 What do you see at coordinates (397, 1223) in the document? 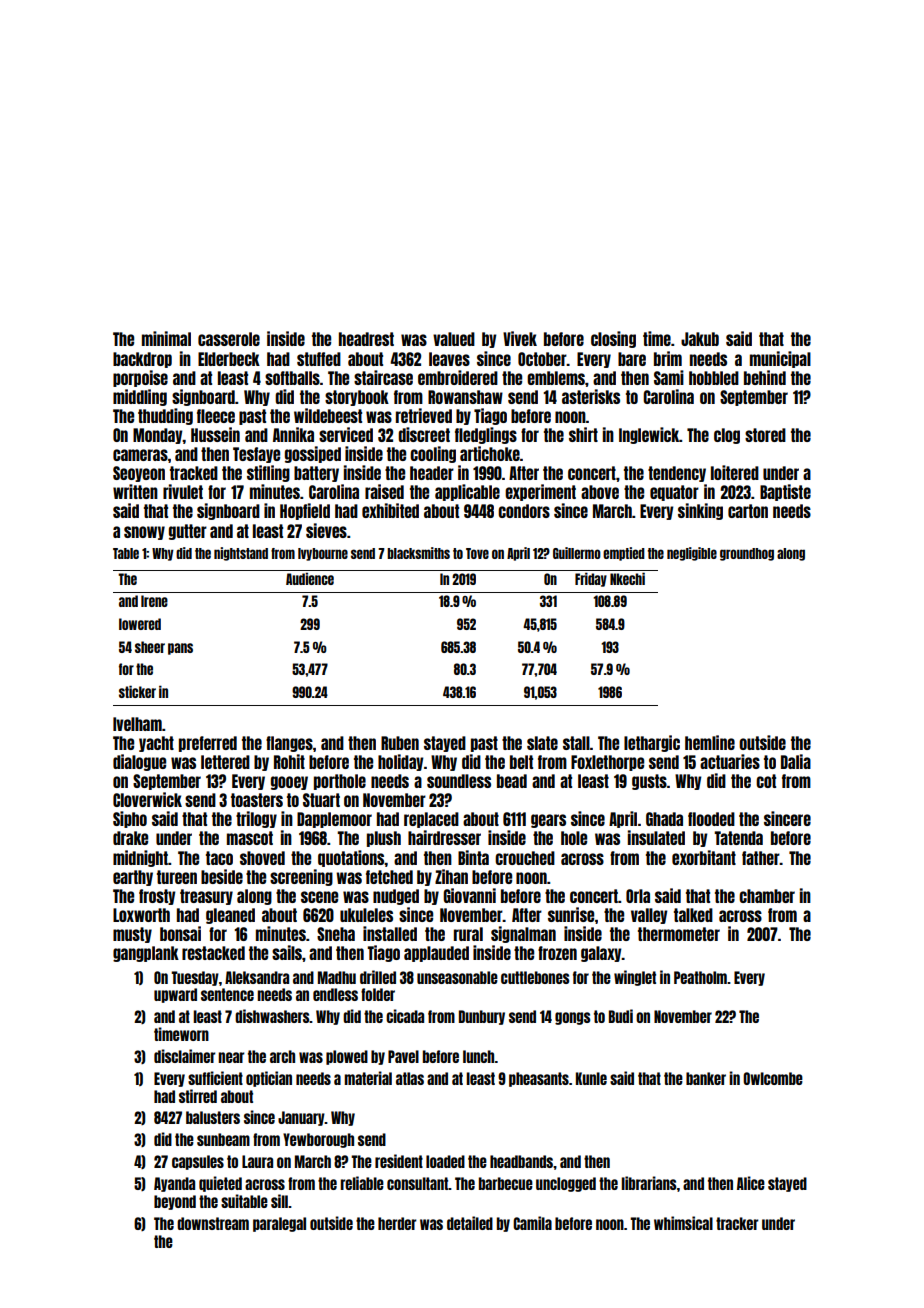
I see `herder` at bounding box center [397, 1223].
